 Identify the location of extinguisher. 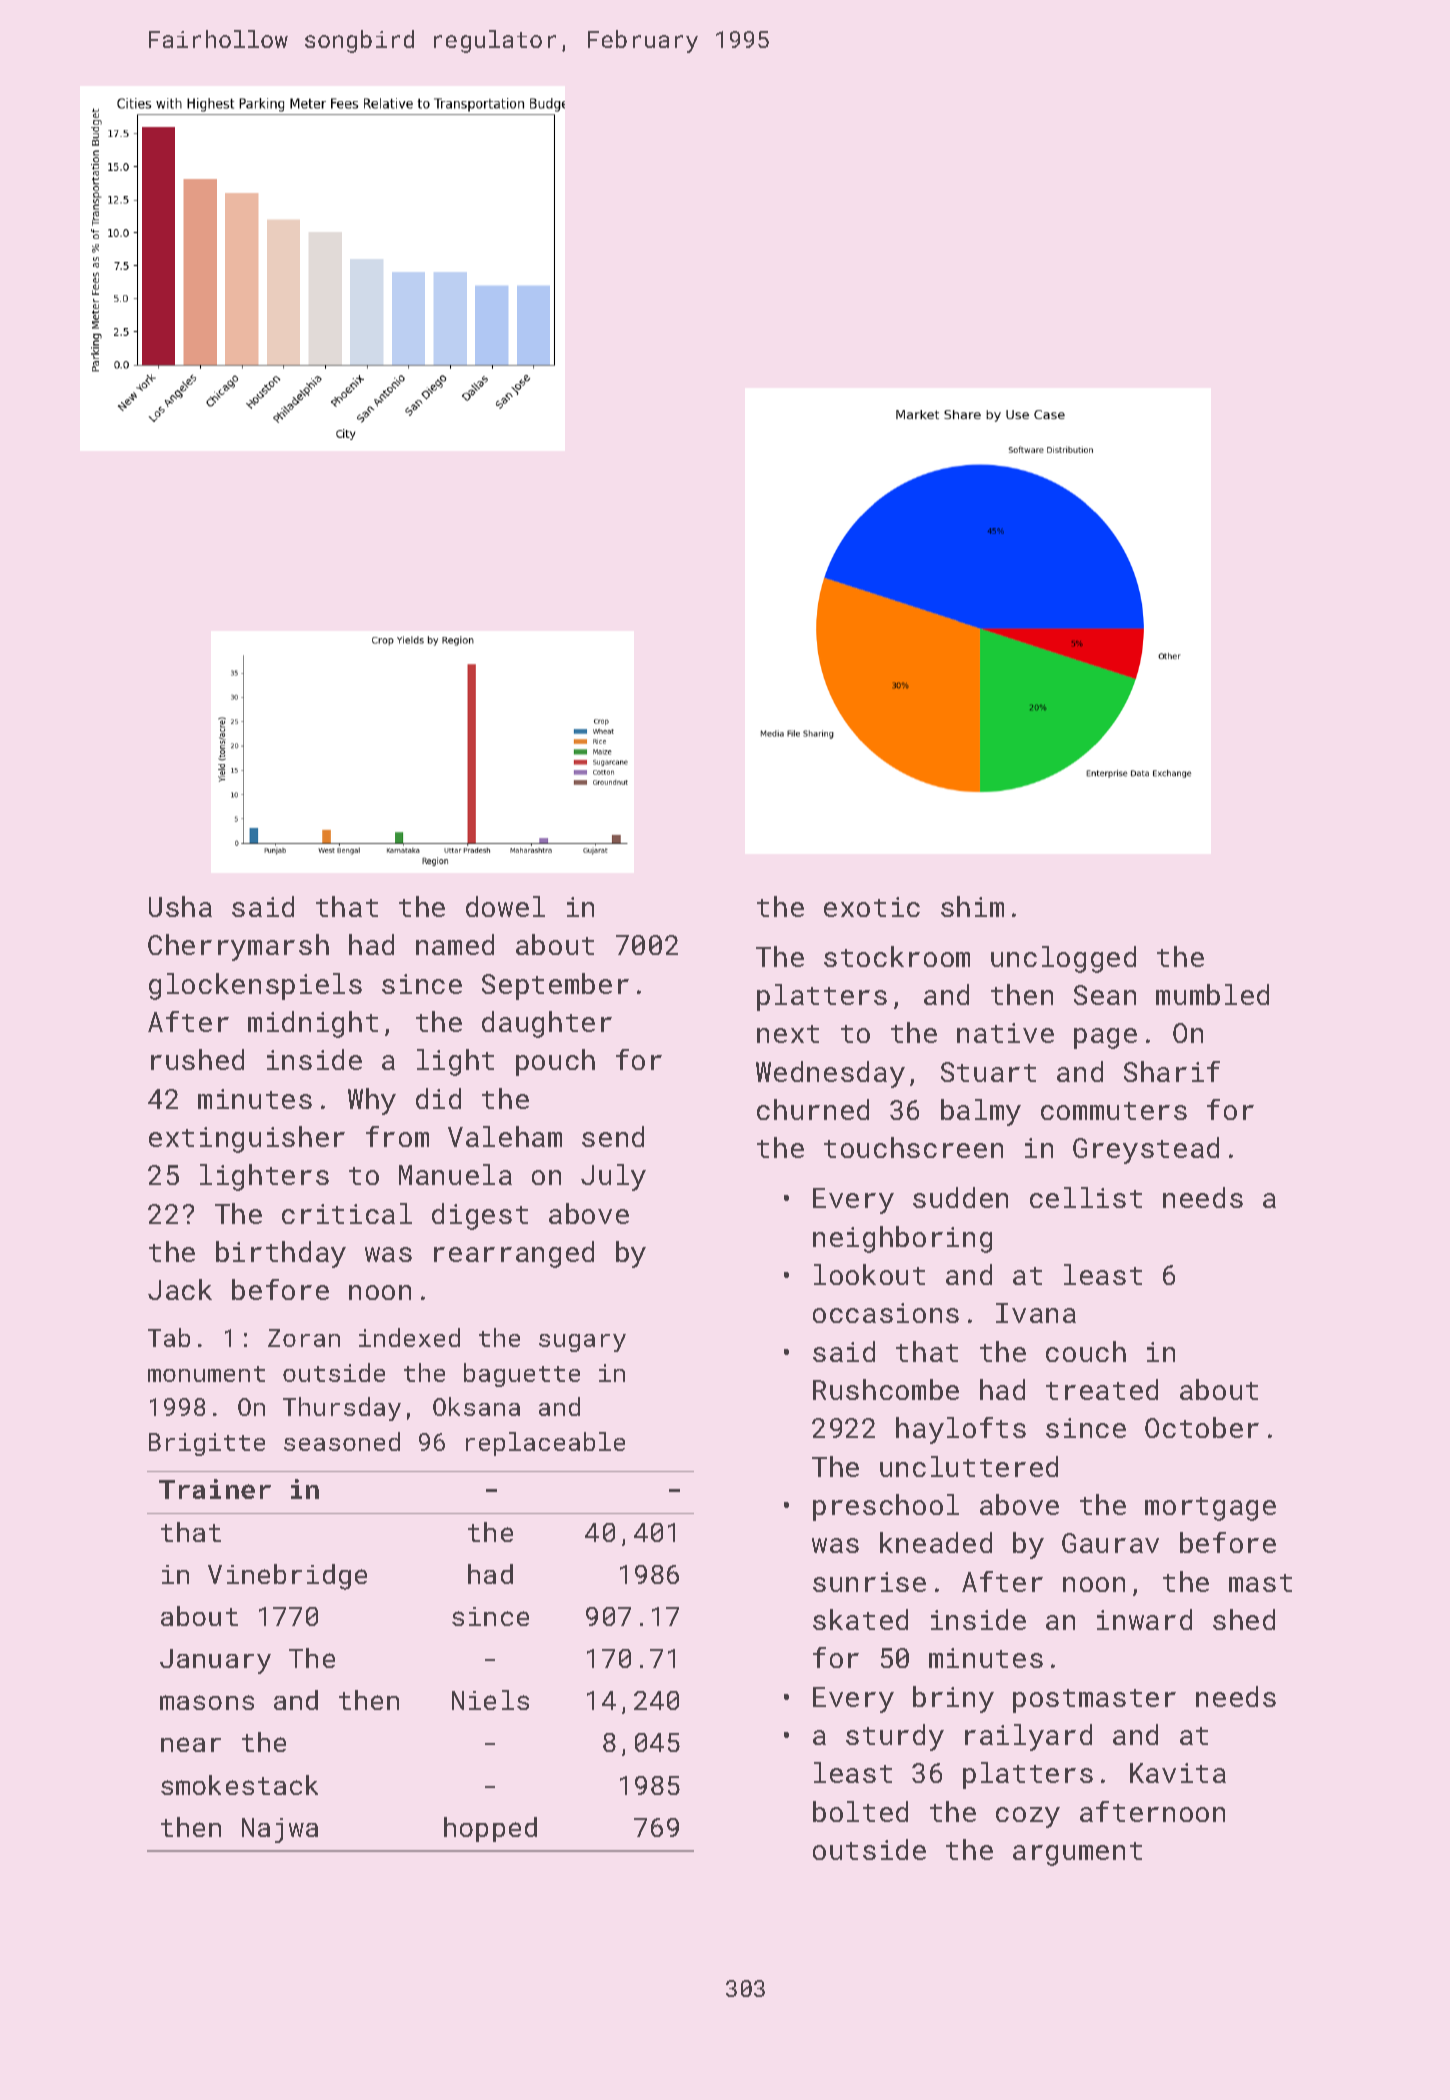
(247, 1139).
